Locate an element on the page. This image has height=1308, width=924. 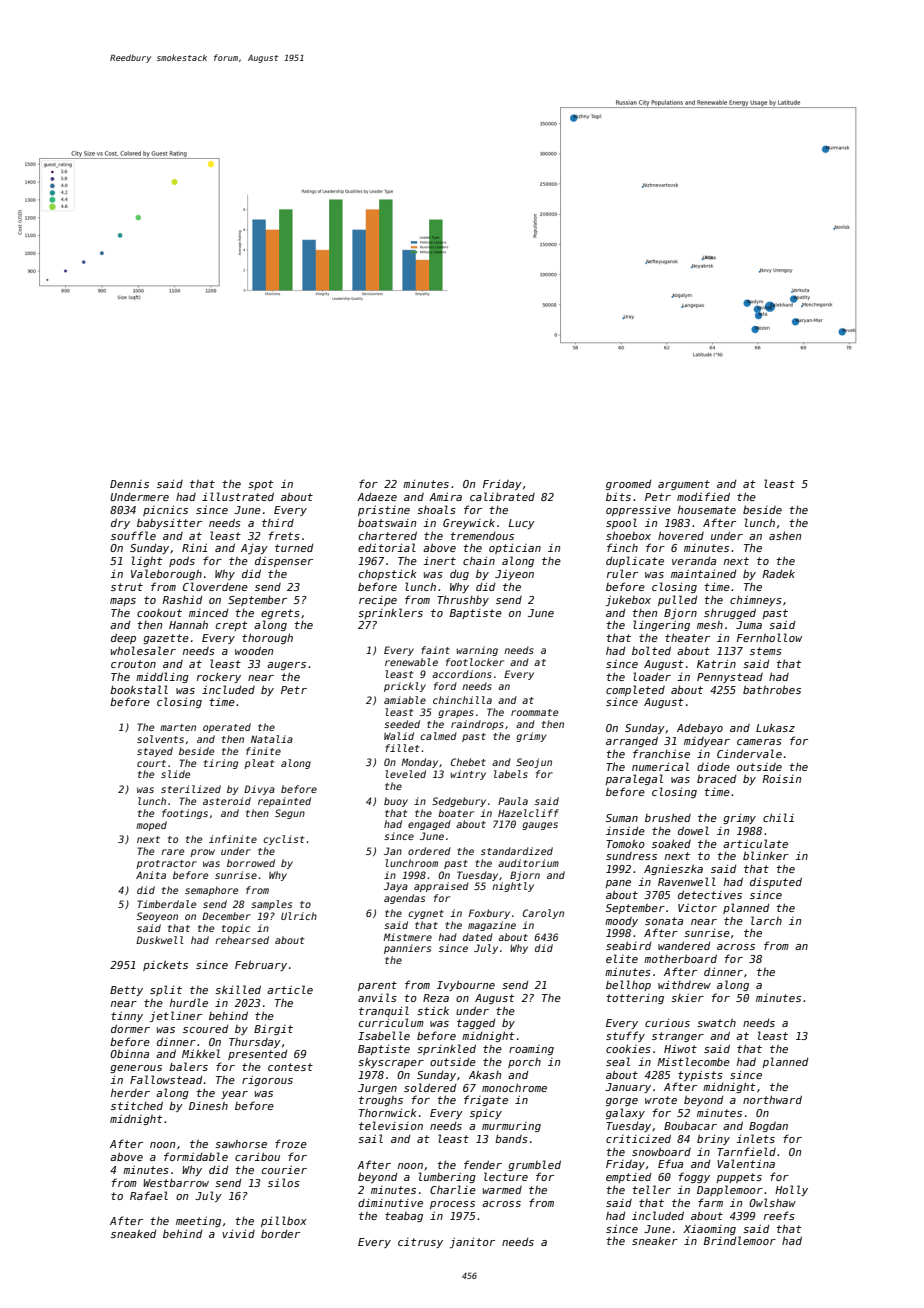
Amira is located at coordinates (445, 496).
